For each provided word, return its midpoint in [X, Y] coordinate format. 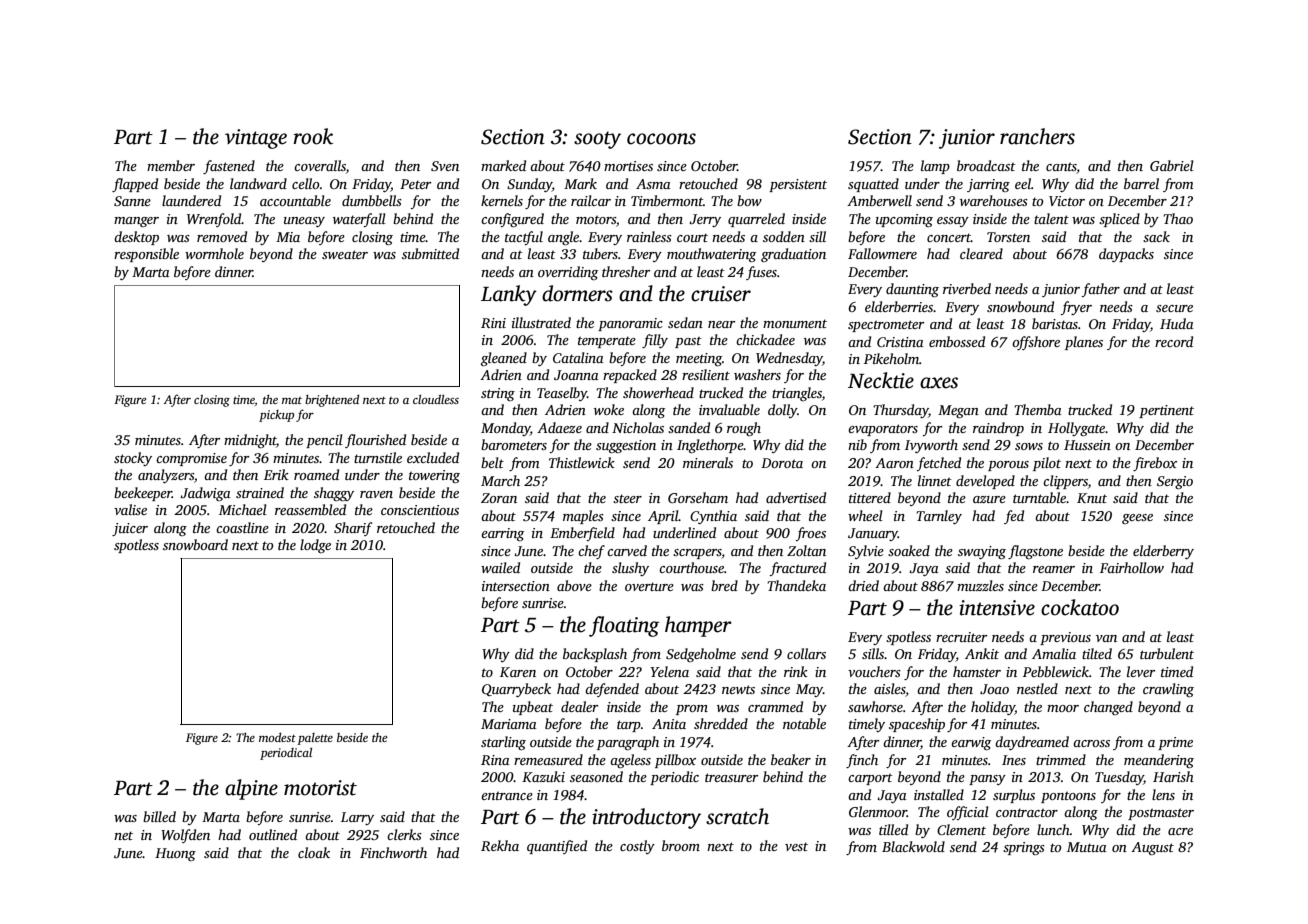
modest [277, 737]
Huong [175, 854]
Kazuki [543, 776]
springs [1024, 848]
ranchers [1037, 136]
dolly [782, 411]
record [1174, 341]
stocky [133, 459]
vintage [256, 139]
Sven [445, 166]
